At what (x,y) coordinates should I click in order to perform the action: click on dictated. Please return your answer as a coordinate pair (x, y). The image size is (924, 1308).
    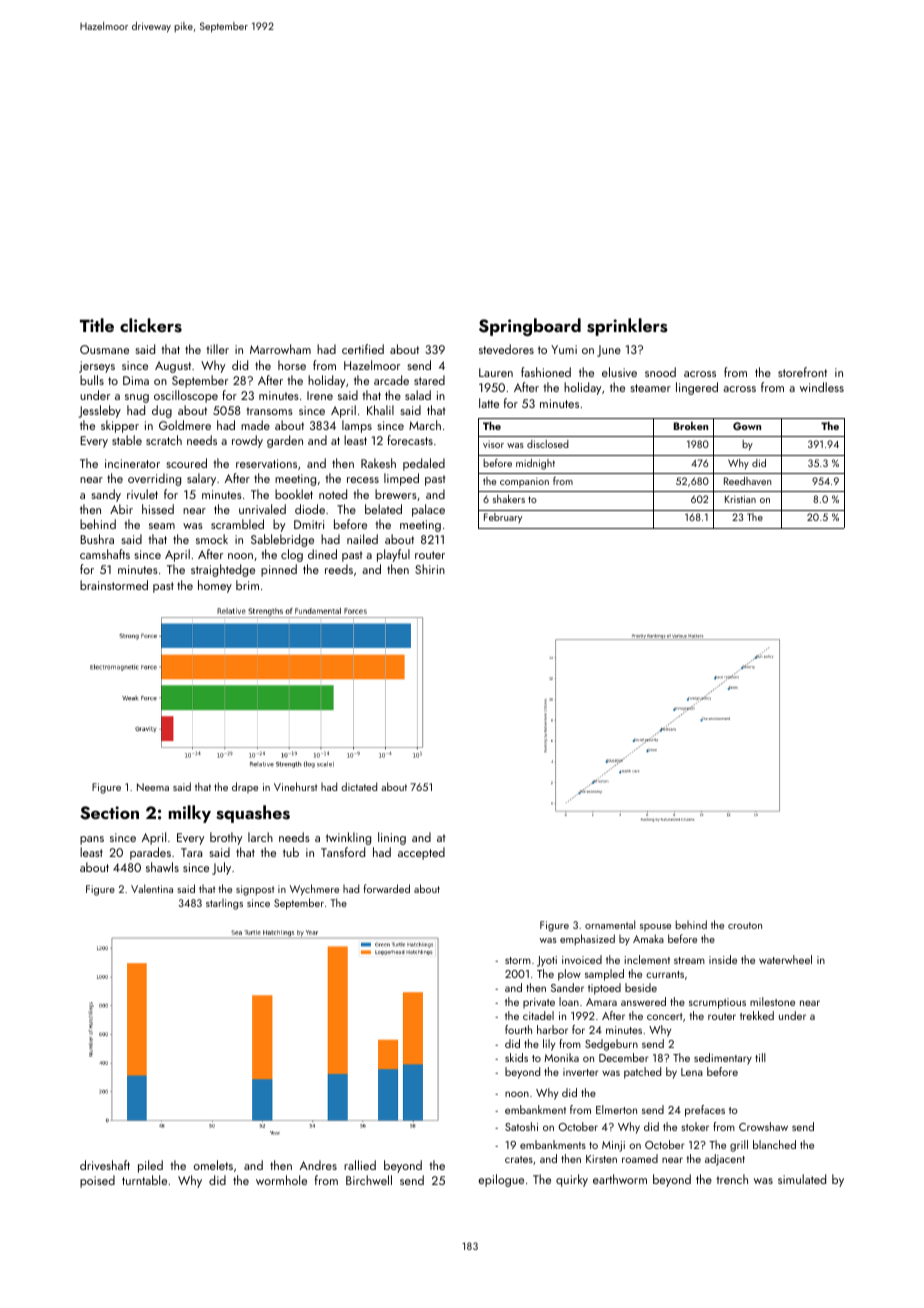
    Looking at the image, I should click on (359, 786).
